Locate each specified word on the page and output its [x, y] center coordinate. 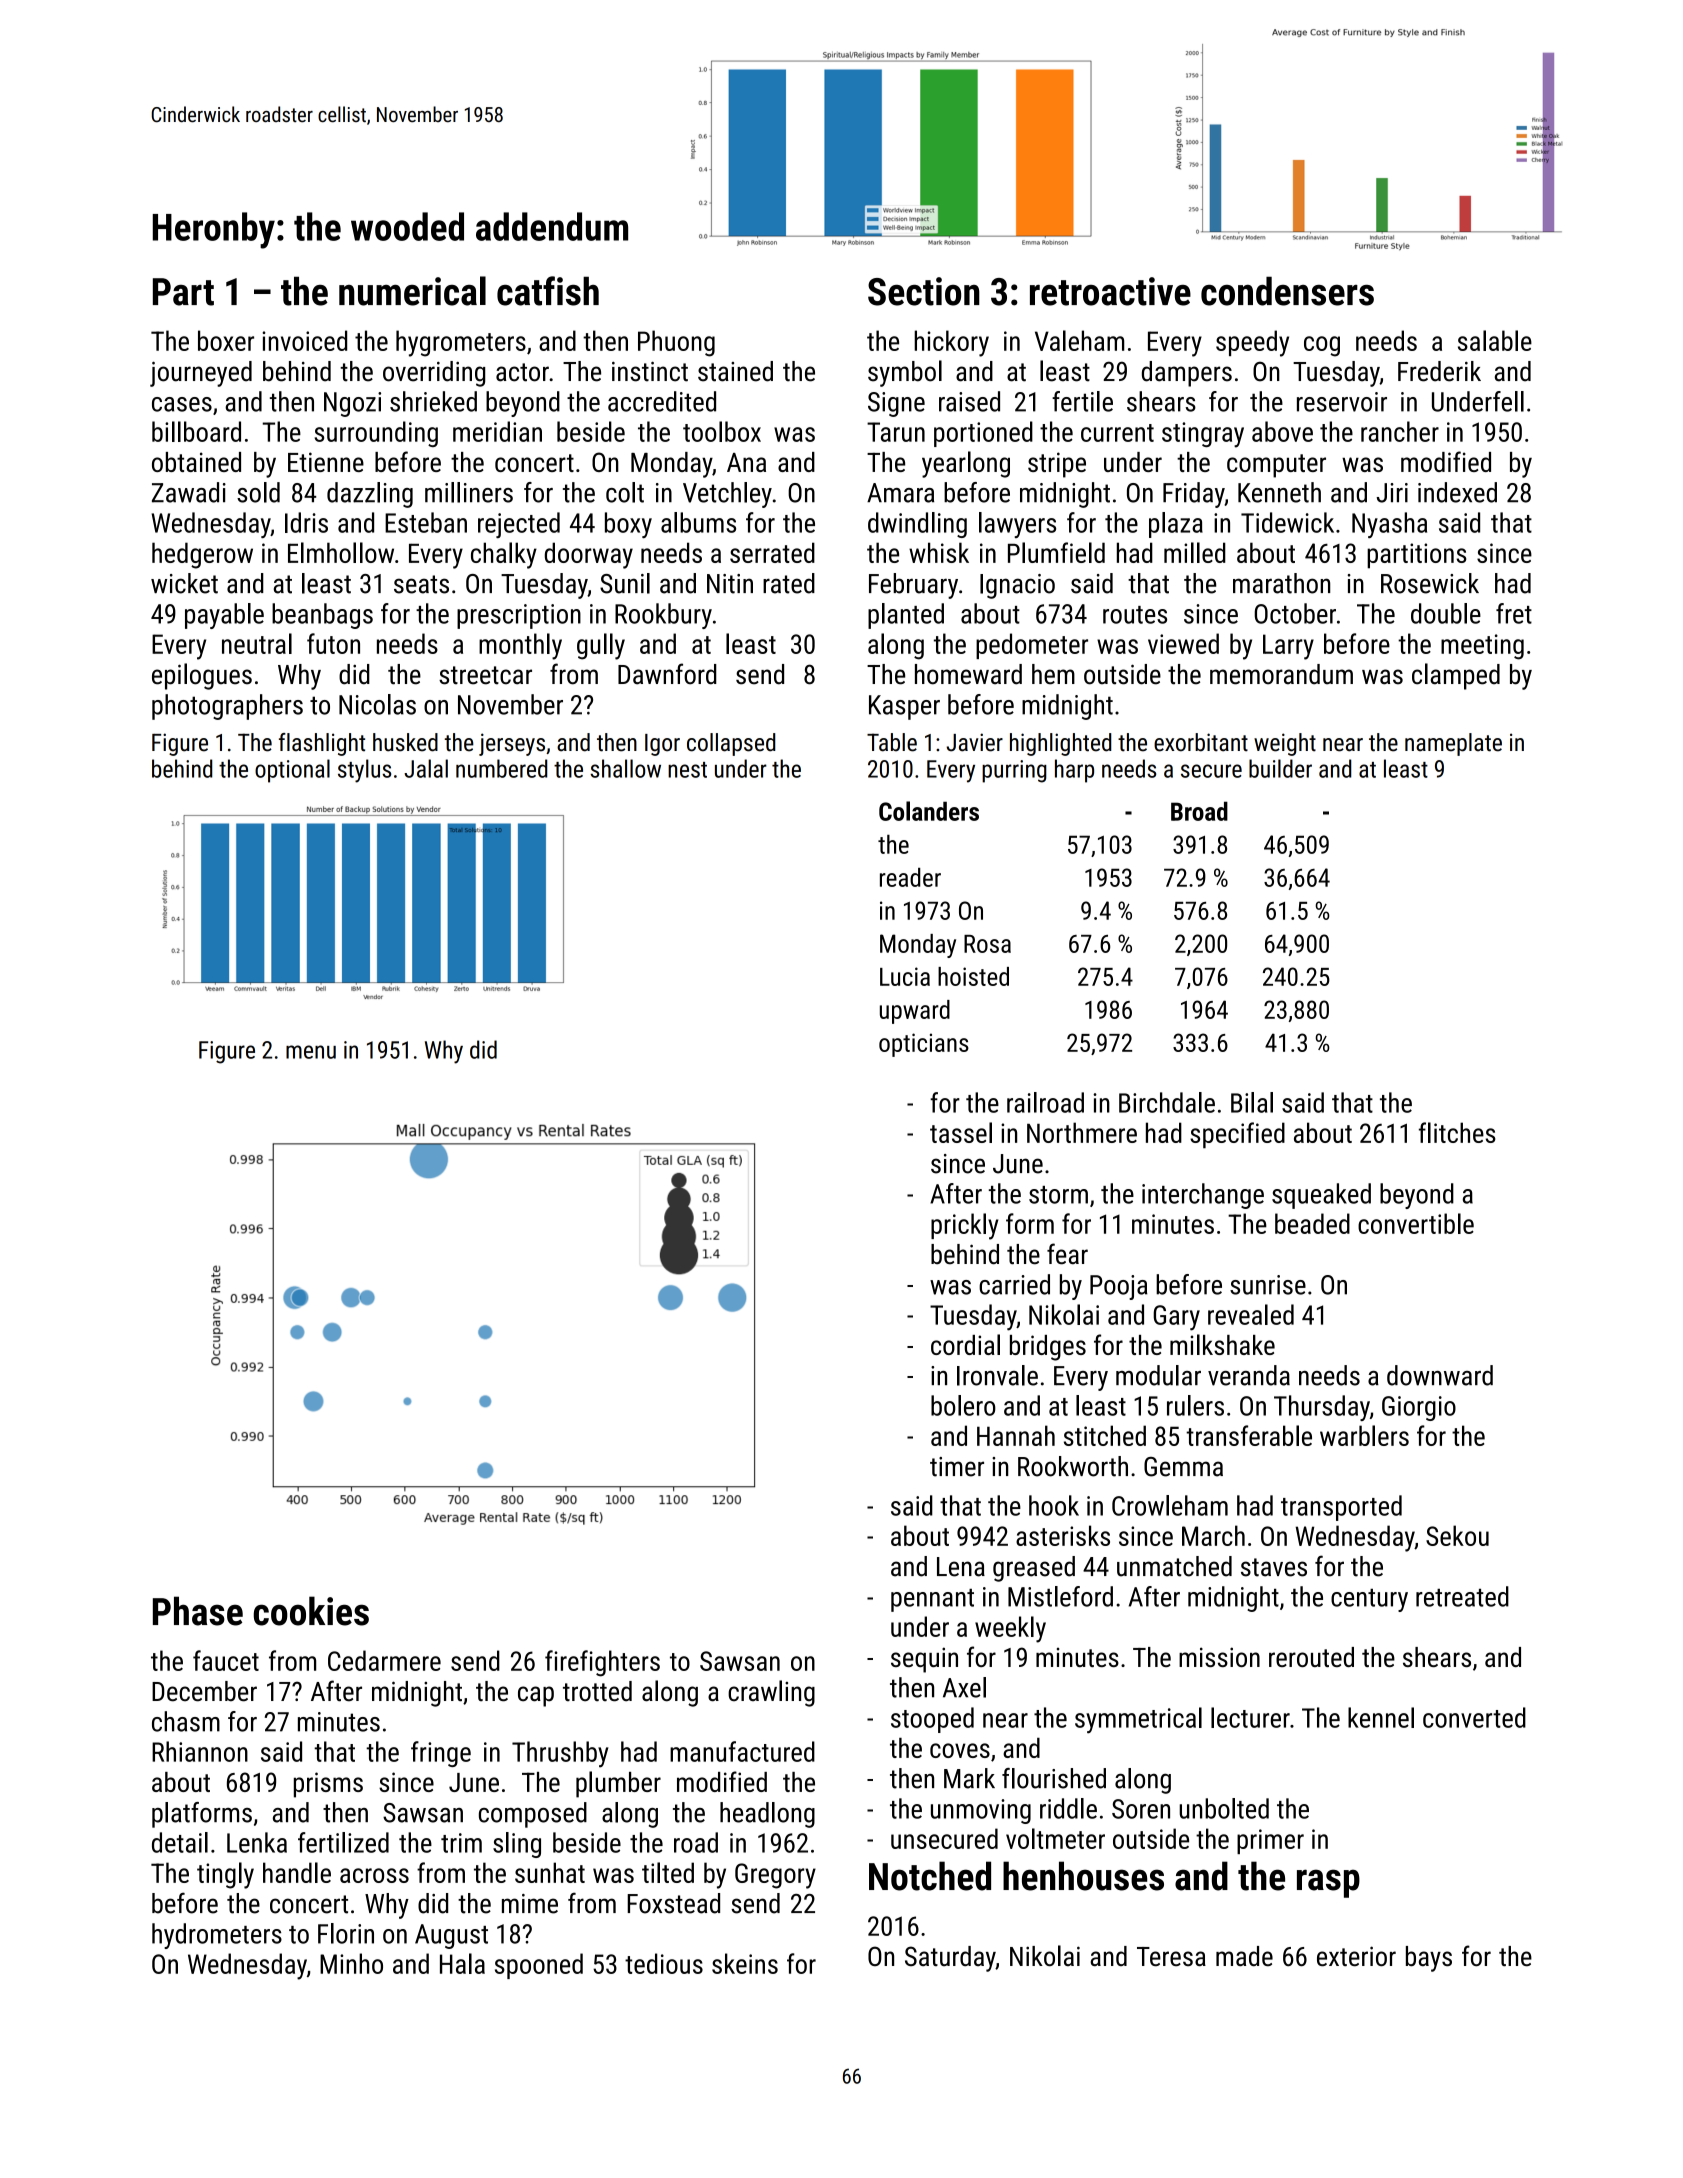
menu [311, 1052]
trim [461, 1843]
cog [1322, 346]
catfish [548, 291]
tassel [961, 1132]
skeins [745, 1963]
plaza [1176, 525]
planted [906, 616]
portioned [983, 434]
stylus [364, 771]
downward [1440, 1375]
